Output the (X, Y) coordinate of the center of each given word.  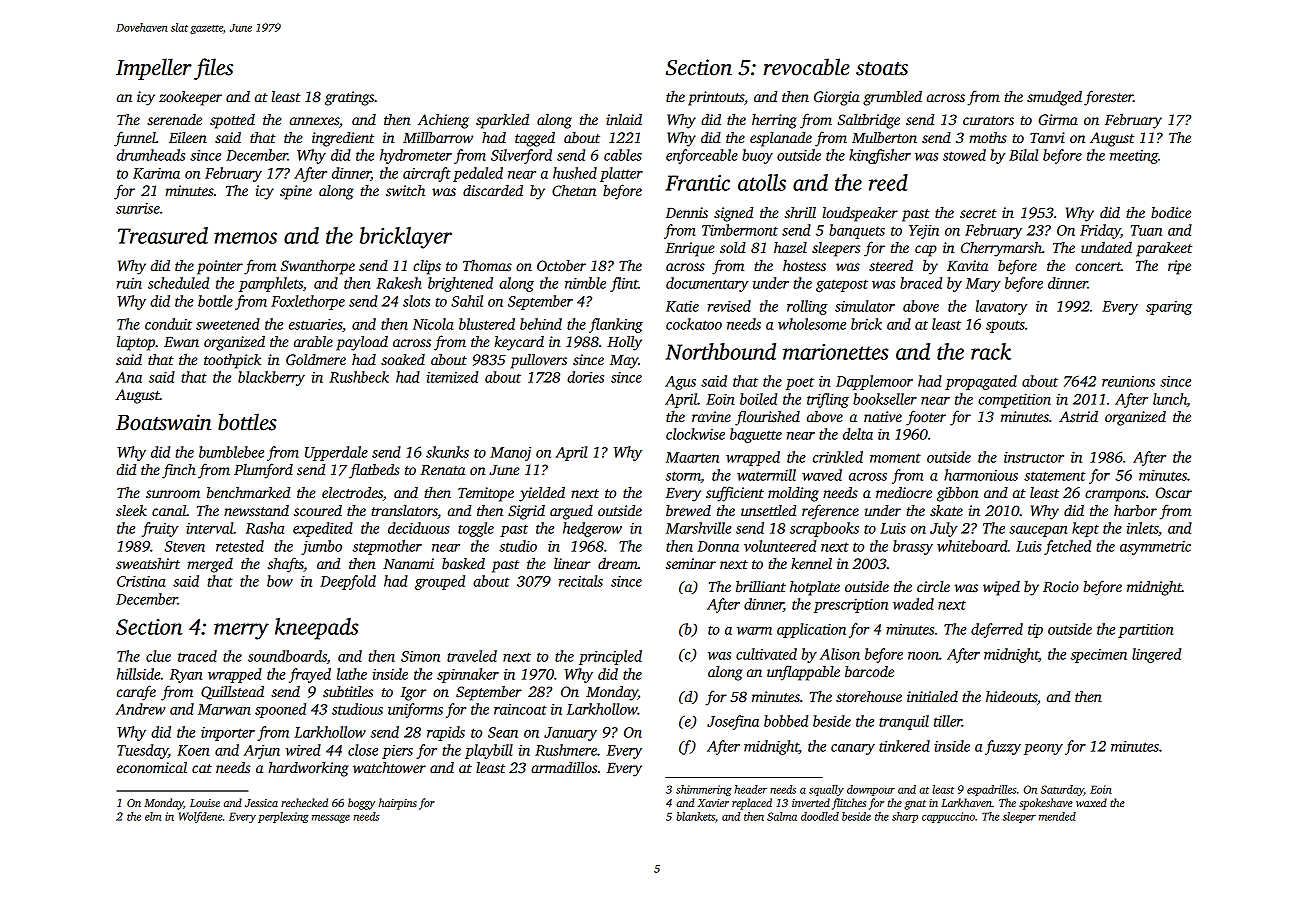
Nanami (408, 563)
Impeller (154, 69)
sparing (1169, 308)
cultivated (766, 654)
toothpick (232, 361)
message (331, 819)
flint (624, 284)
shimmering (704, 790)
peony (1043, 749)
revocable (807, 67)
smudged (1054, 98)
